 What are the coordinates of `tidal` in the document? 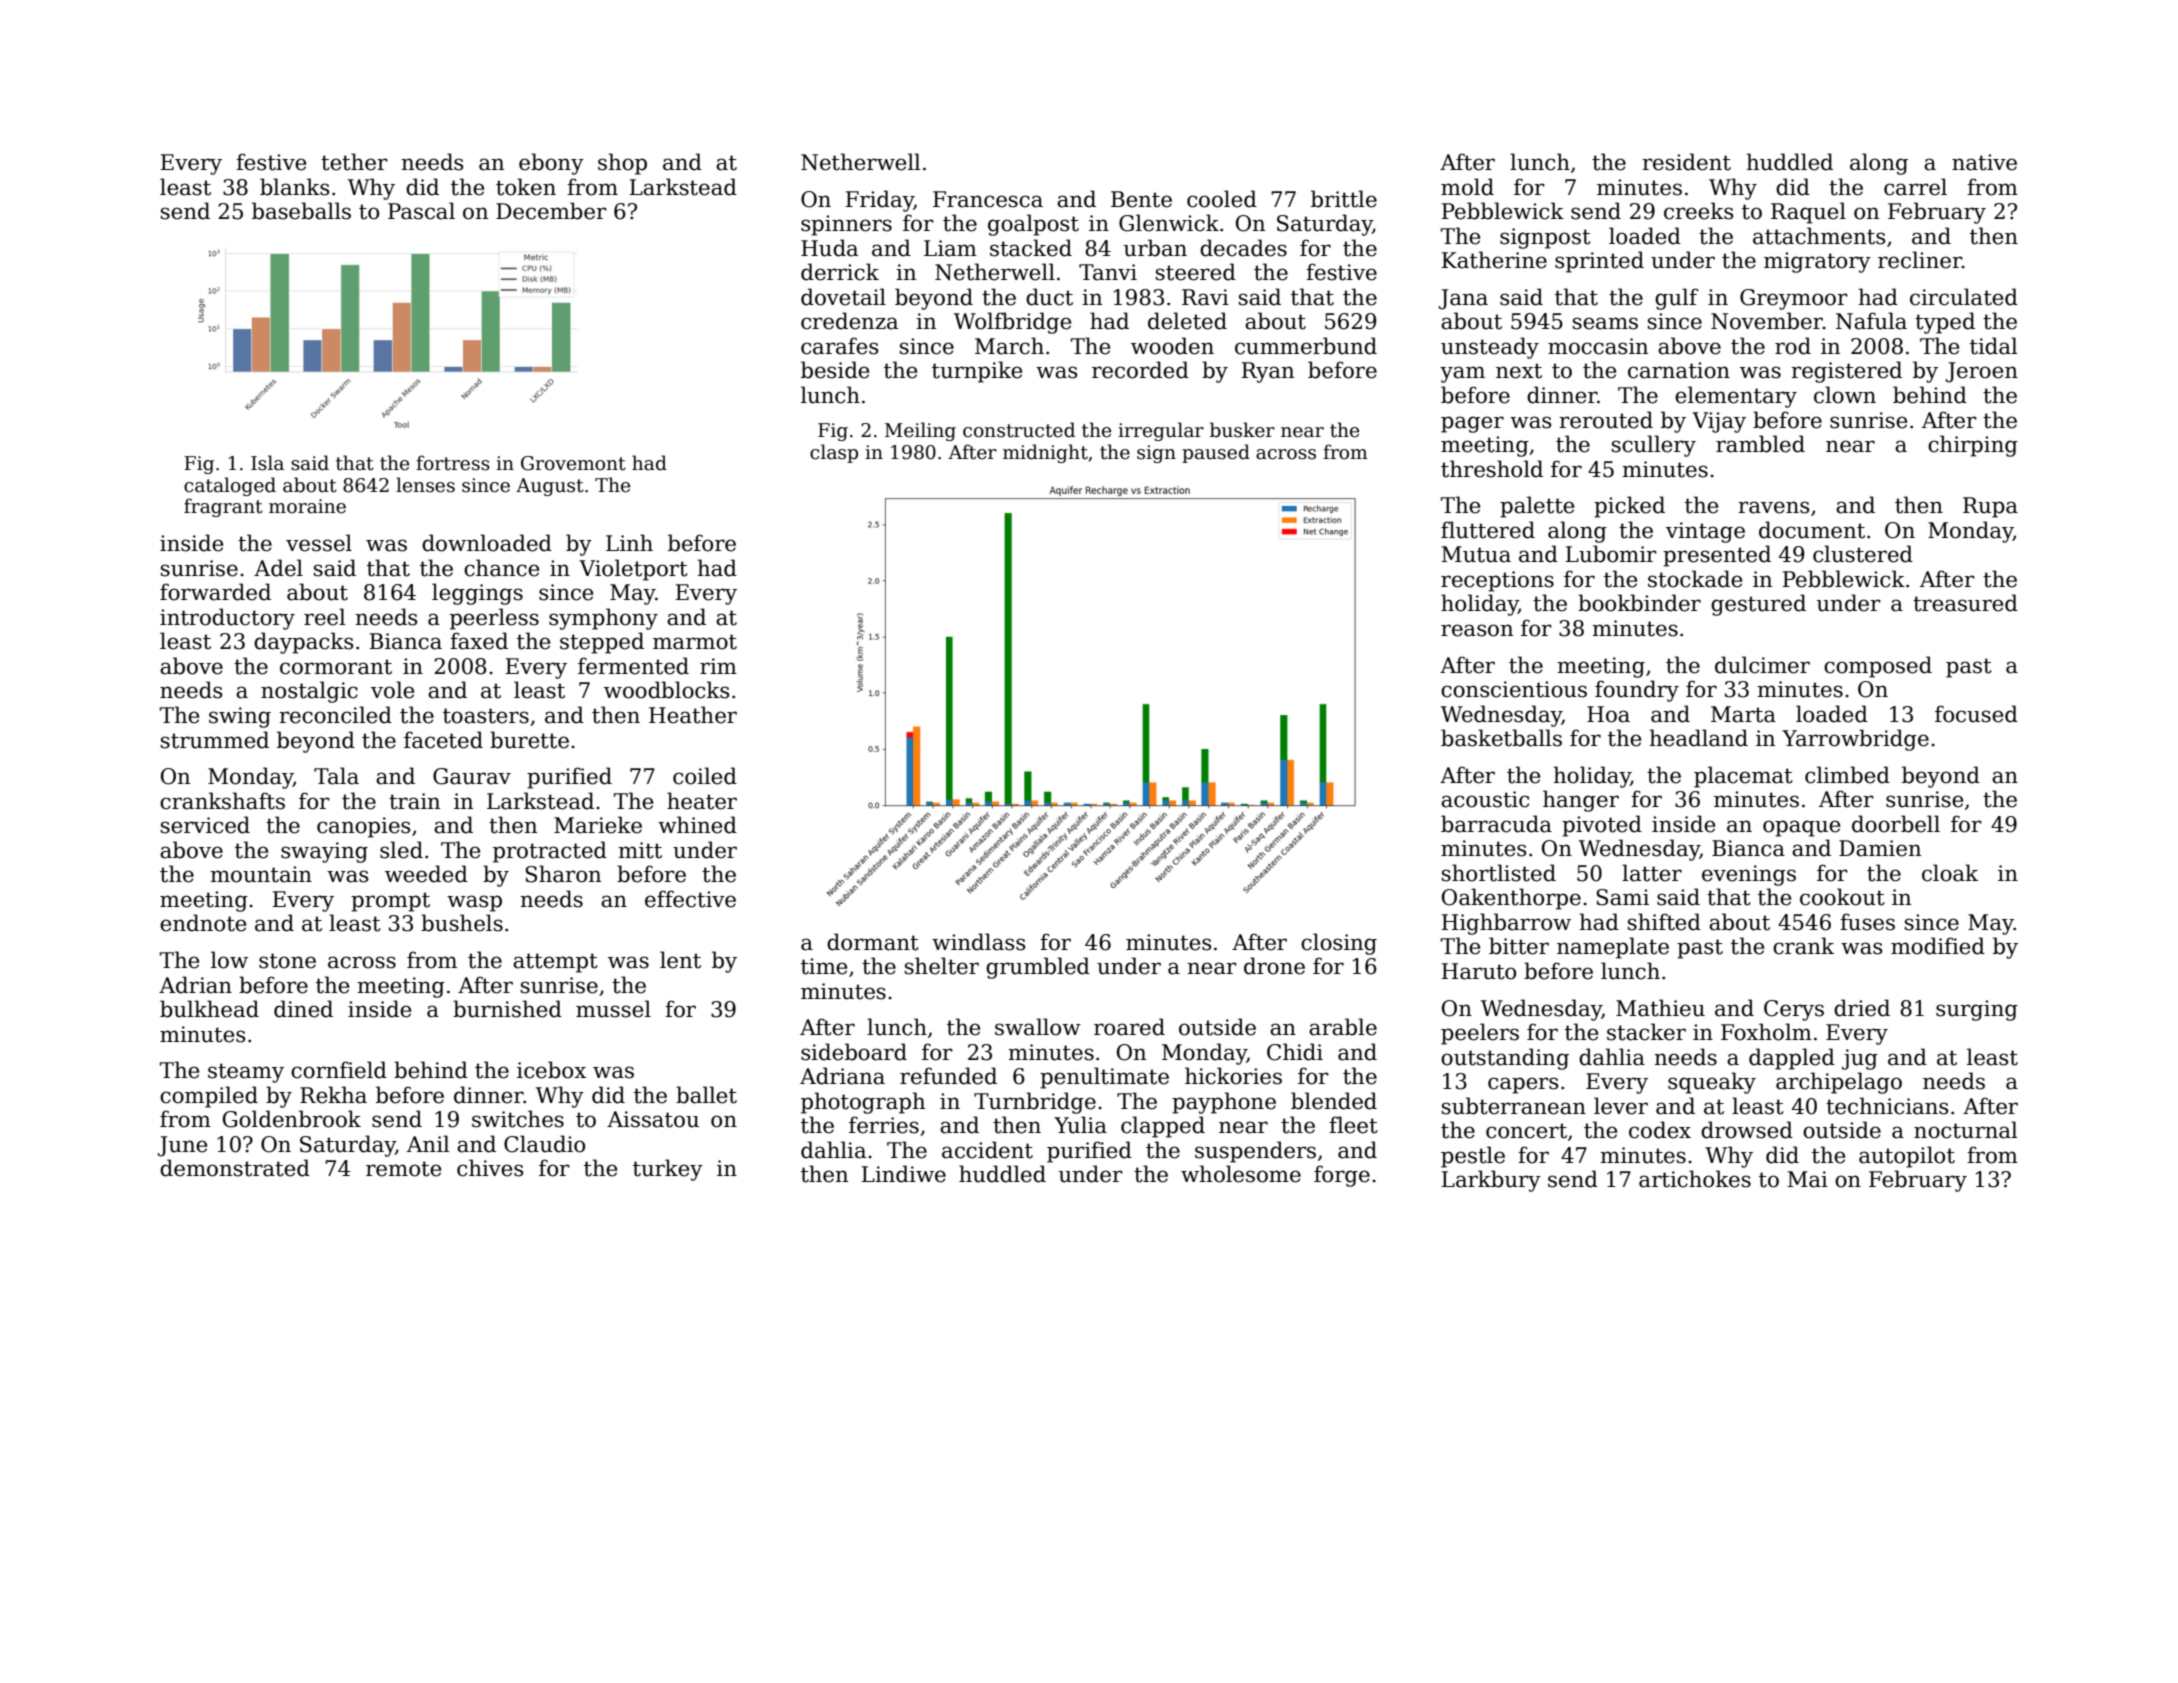 It's located at (1994, 346).
